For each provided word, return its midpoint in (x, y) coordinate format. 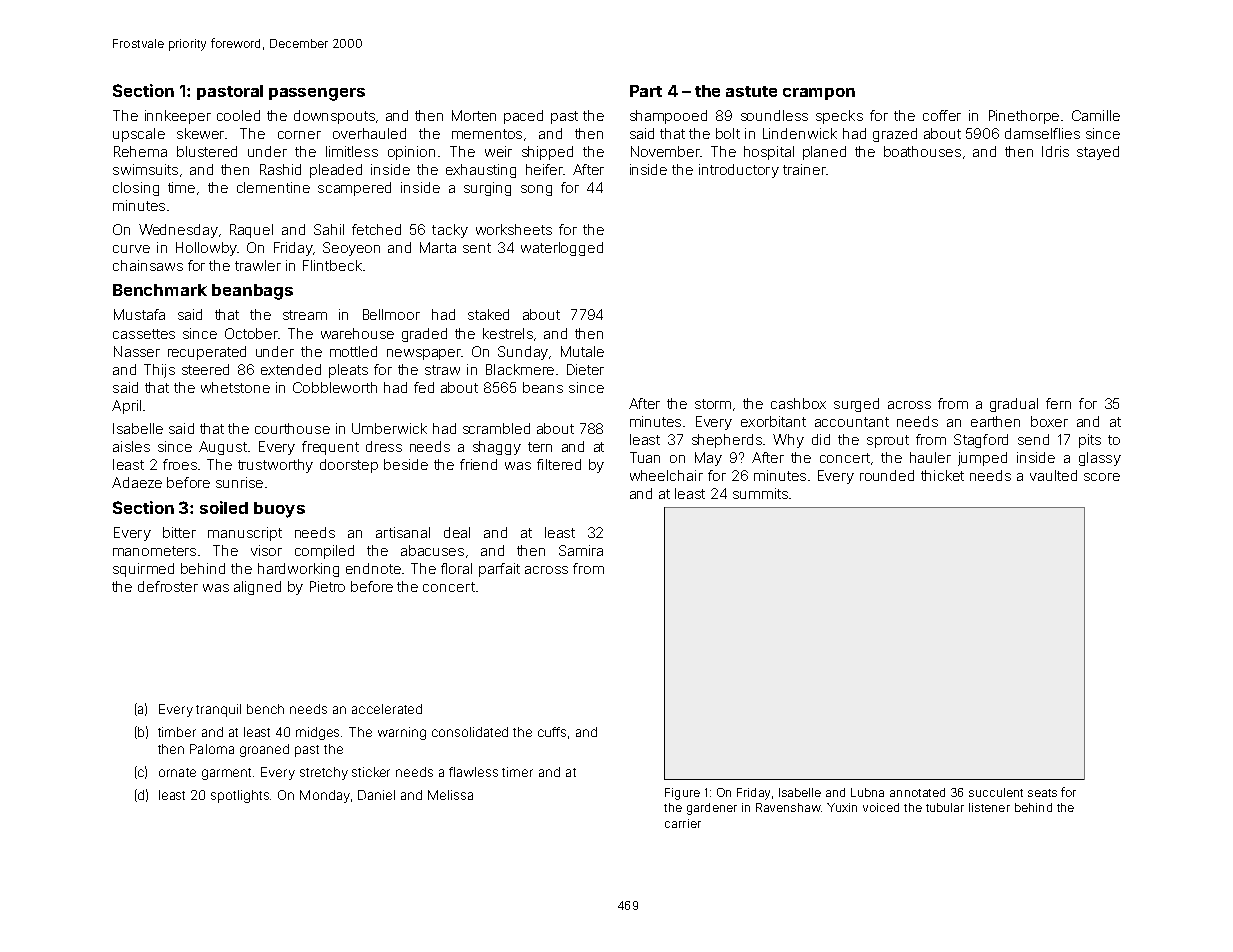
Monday (325, 796)
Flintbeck (332, 265)
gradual (1014, 405)
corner (299, 135)
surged (856, 405)
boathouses (922, 151)
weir (498, 151)
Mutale (582, 351)
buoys (279, 510)
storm (713, 404)
